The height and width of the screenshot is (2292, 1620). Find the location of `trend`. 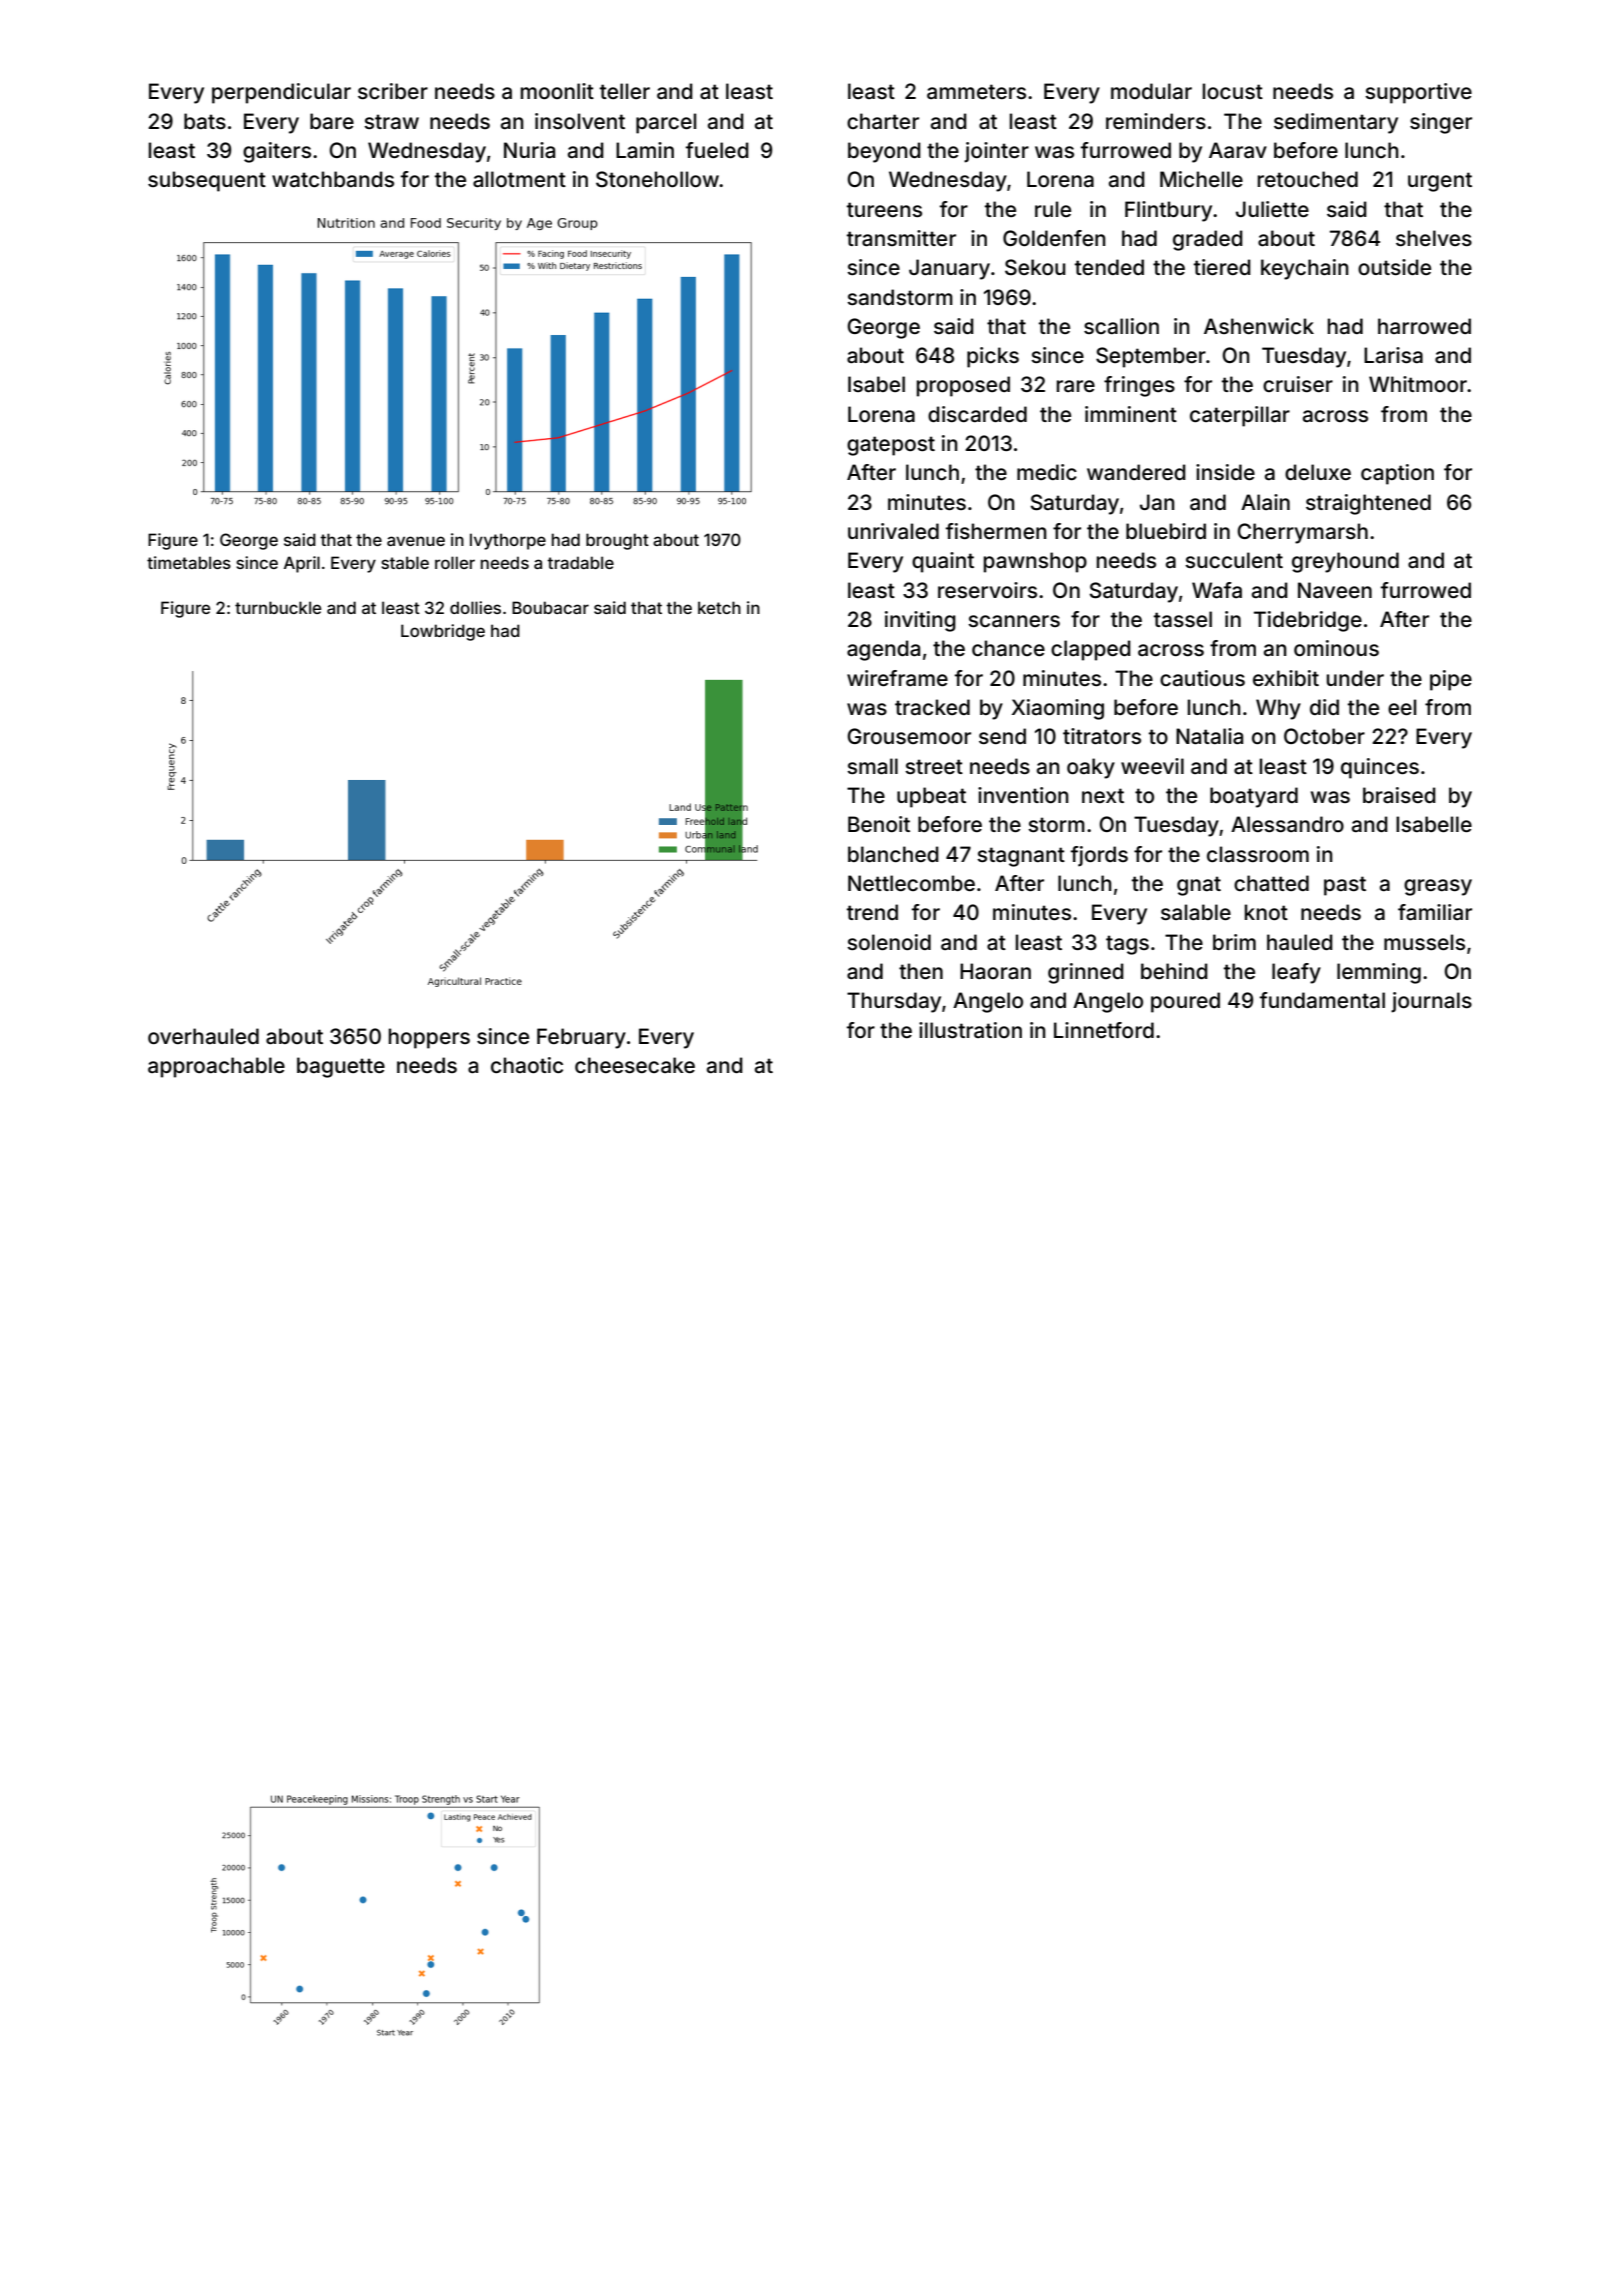

trend is located at coordinates (872, 912).
